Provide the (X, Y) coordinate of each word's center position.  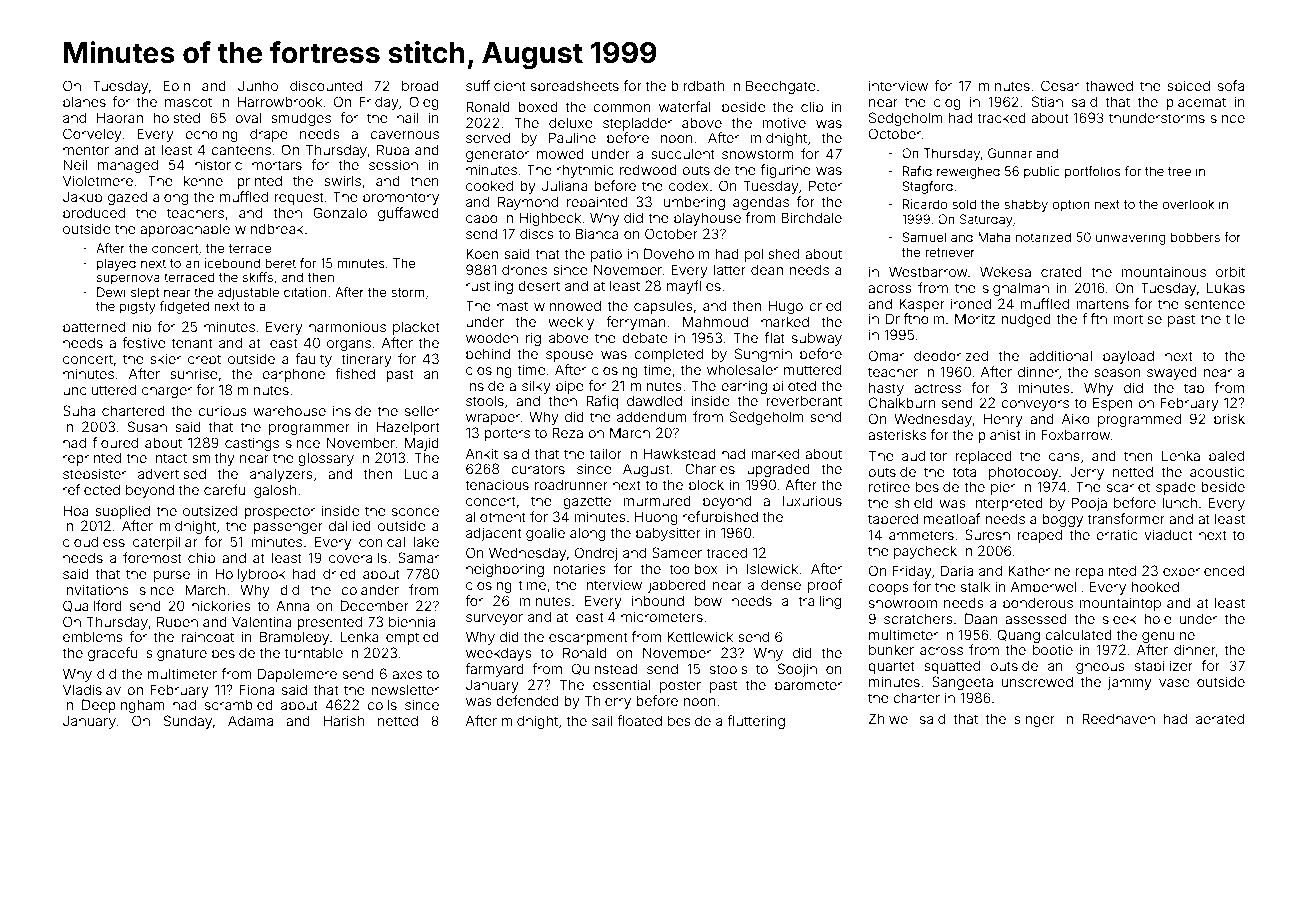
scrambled (239, 704)
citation (305, 292)
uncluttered (99, 389)
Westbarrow (928, 271)
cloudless (94, 541)
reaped (1040, 536)
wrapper (493, 419)
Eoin (176, 85)
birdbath (698, 85)
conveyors (1035, 405)
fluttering (756, 722)
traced (726, 552)
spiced (1188, 87)
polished (772, 255)
